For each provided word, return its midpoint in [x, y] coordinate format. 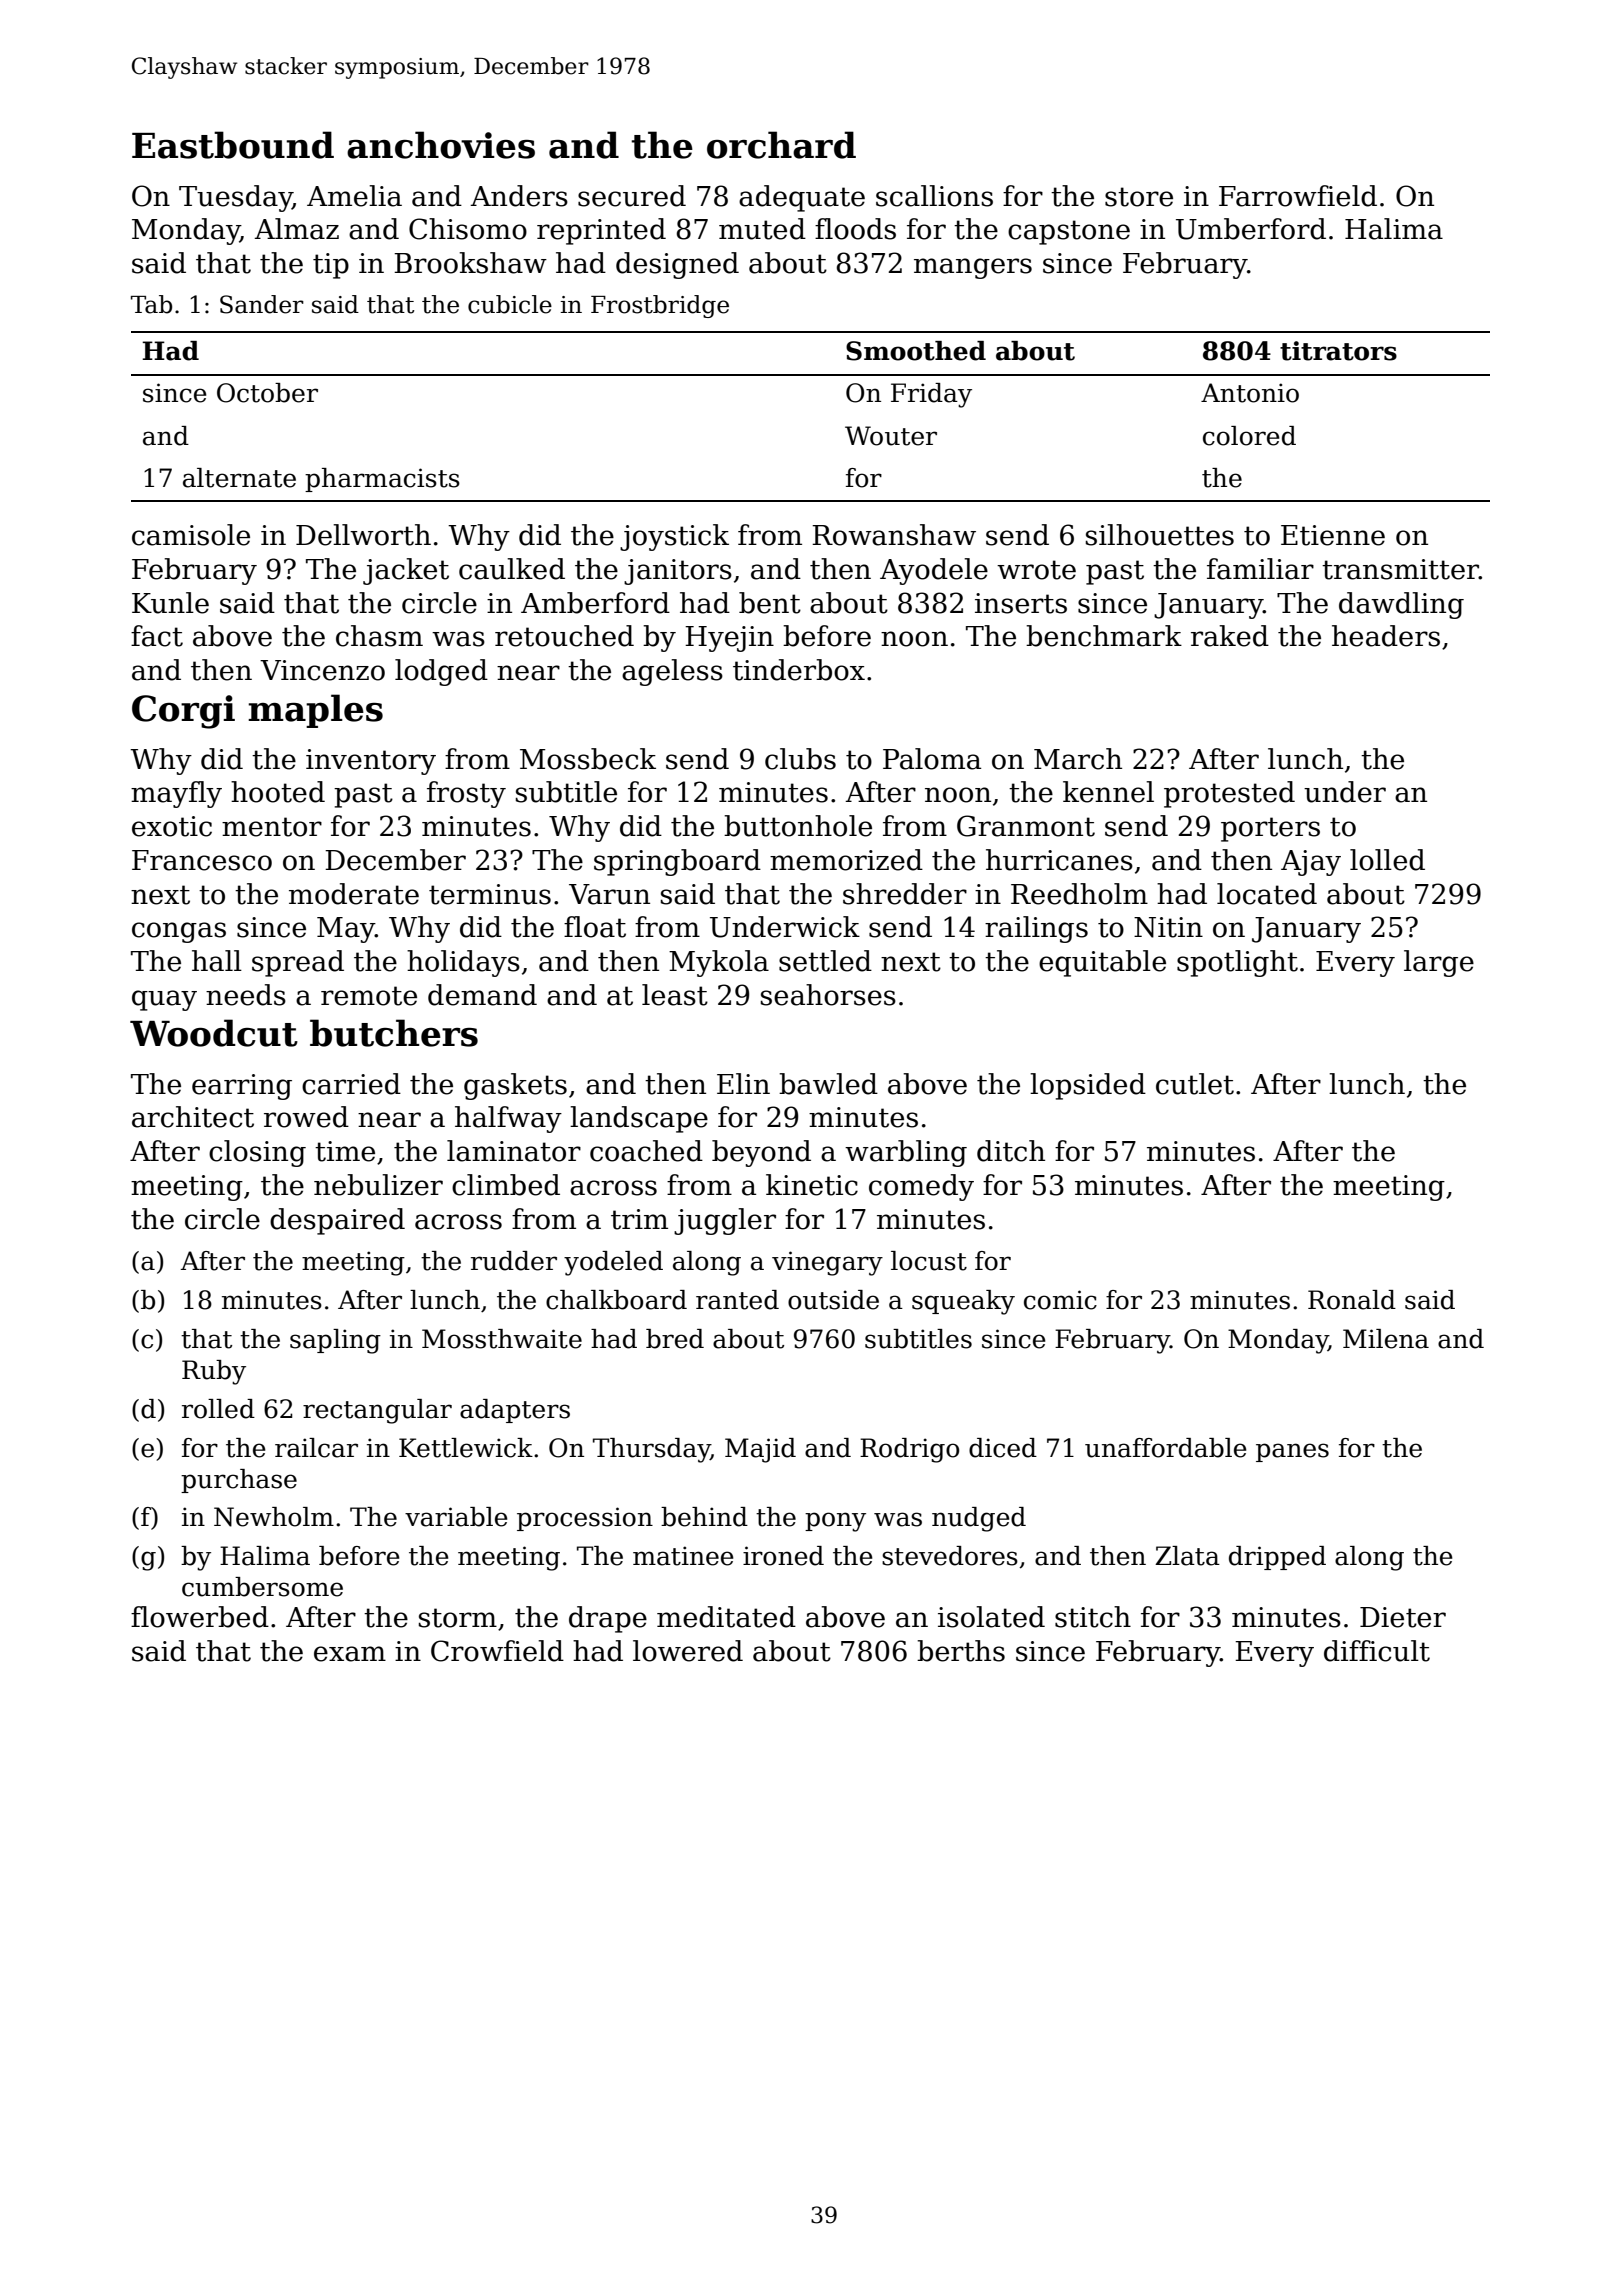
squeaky [963, 1302]
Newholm [274, 1517]
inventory [371, 762]
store [1139, 197]
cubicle [510, 304]
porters [1270, 829]
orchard [781, 145]
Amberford [595, 603]
